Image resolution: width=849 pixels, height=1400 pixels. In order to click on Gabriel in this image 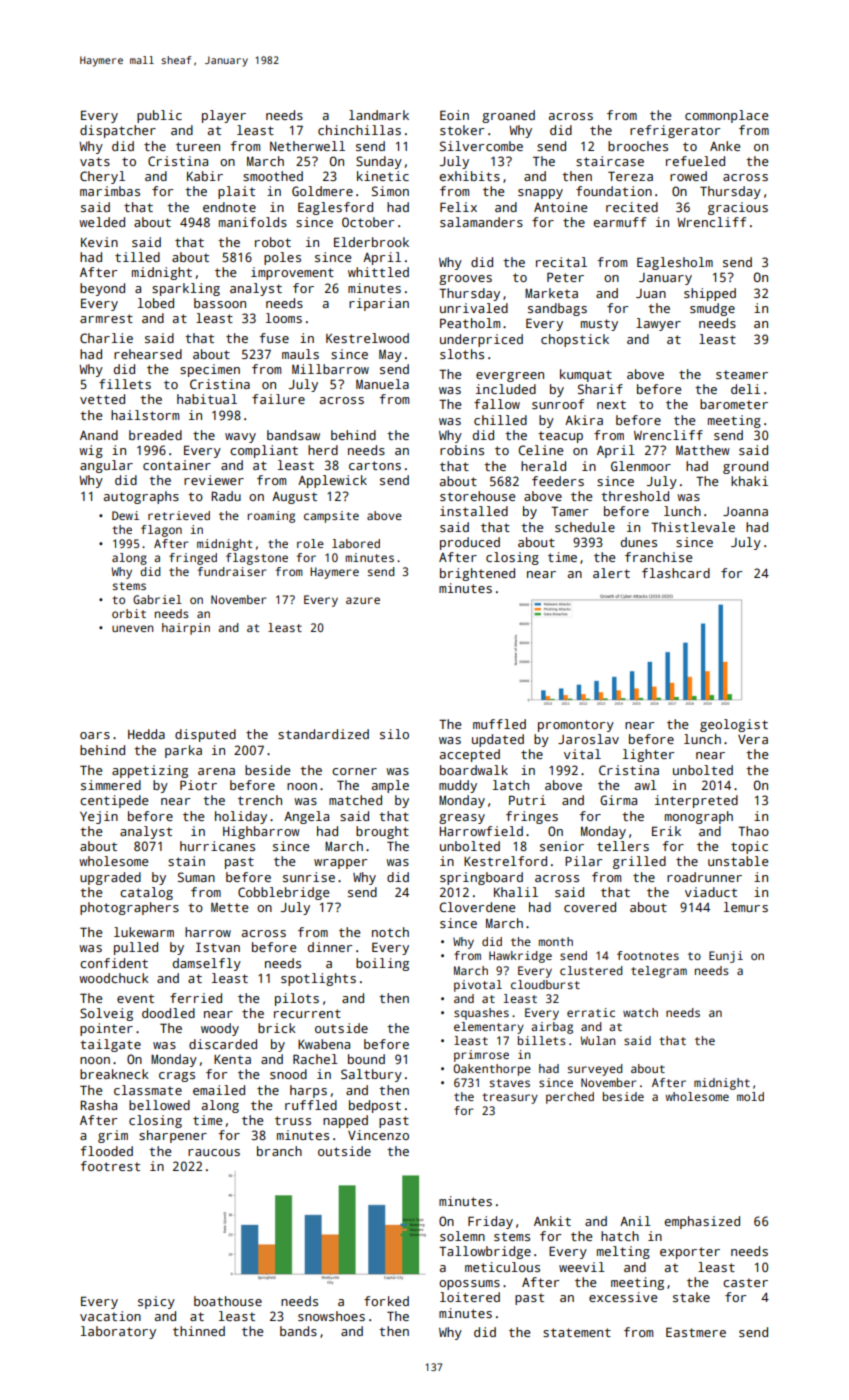, I will do `click(157, 599)`.
